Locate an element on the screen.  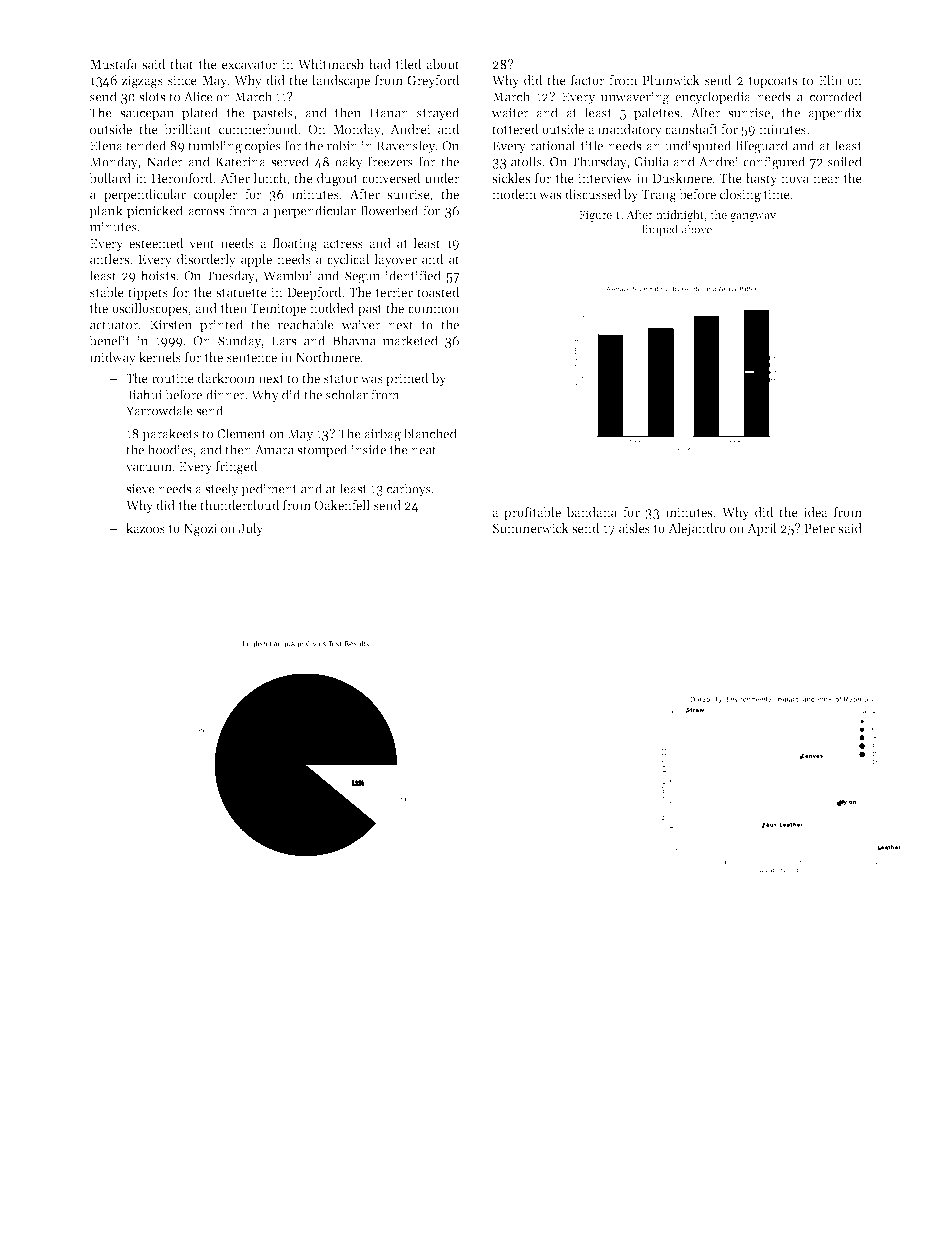
Whitmarsh is located at coordinates (331, 64).
